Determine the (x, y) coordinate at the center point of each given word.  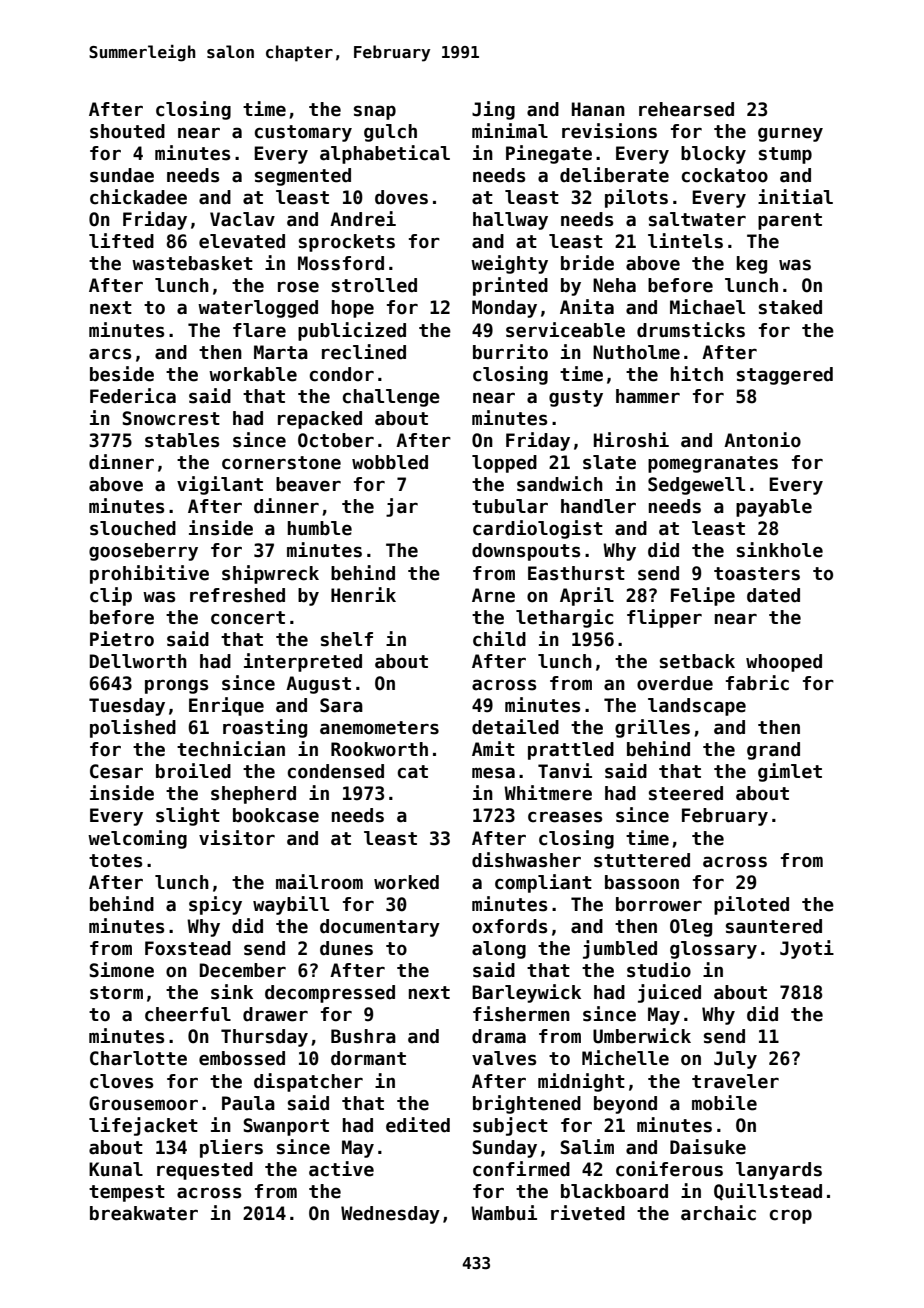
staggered (785, 376)
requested (205, 1171)
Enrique (226, 706)
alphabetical (385, 154)
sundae (122, 175)
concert (248, 618)
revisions (609, 131)
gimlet (790, 772)
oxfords (509, 926)
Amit (493, 748)
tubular (510, 506)
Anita (587, 307)
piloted (751, 905)
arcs (110, 354)
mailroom (319, 882)
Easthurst (576, 573)
